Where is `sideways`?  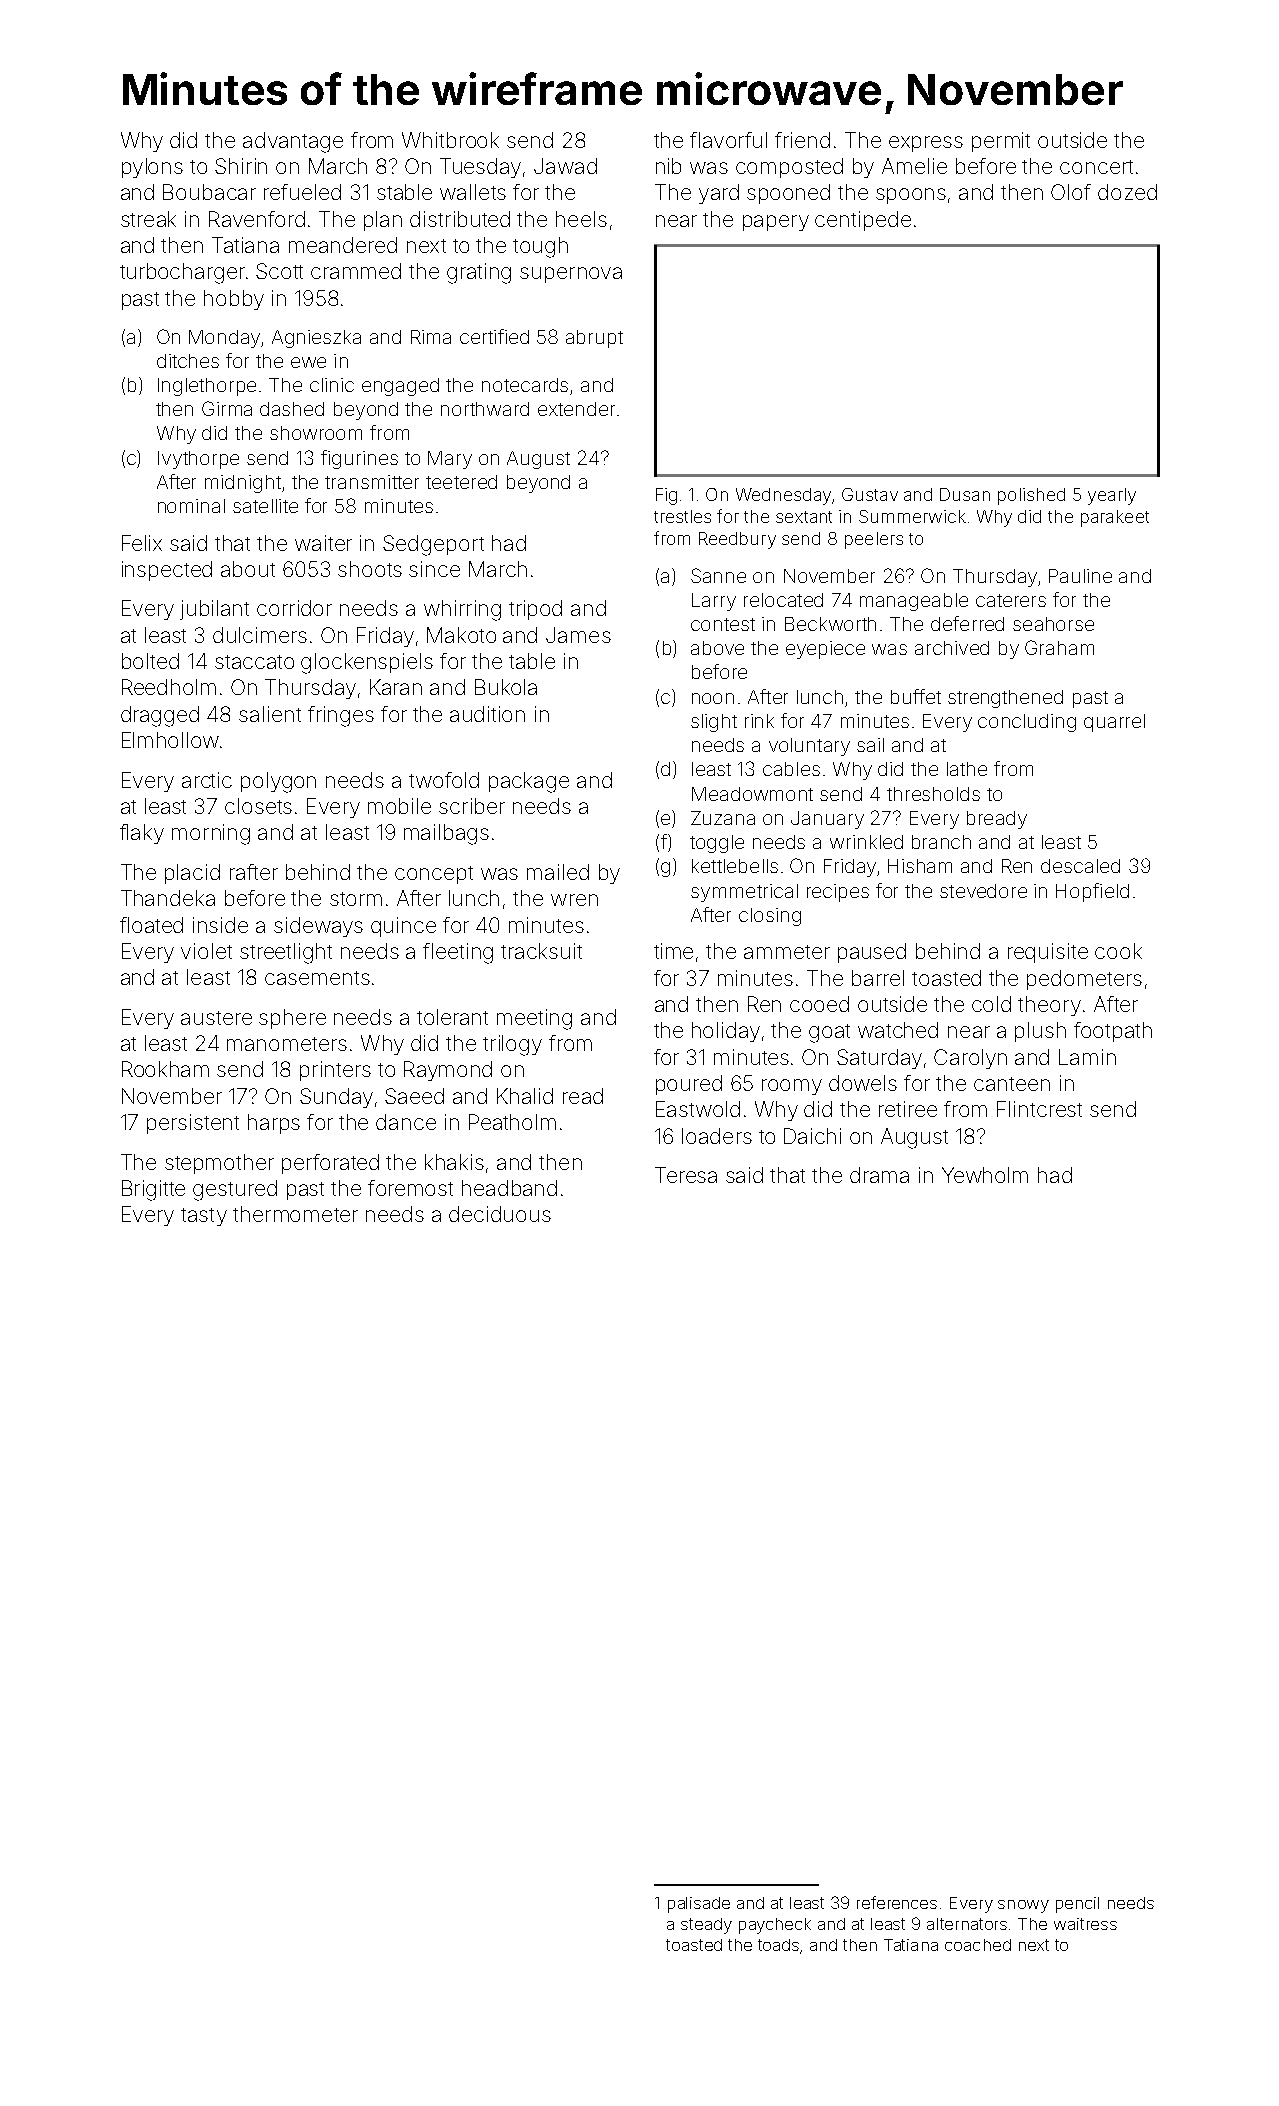
sideways is located at coordinates (318, 927).
